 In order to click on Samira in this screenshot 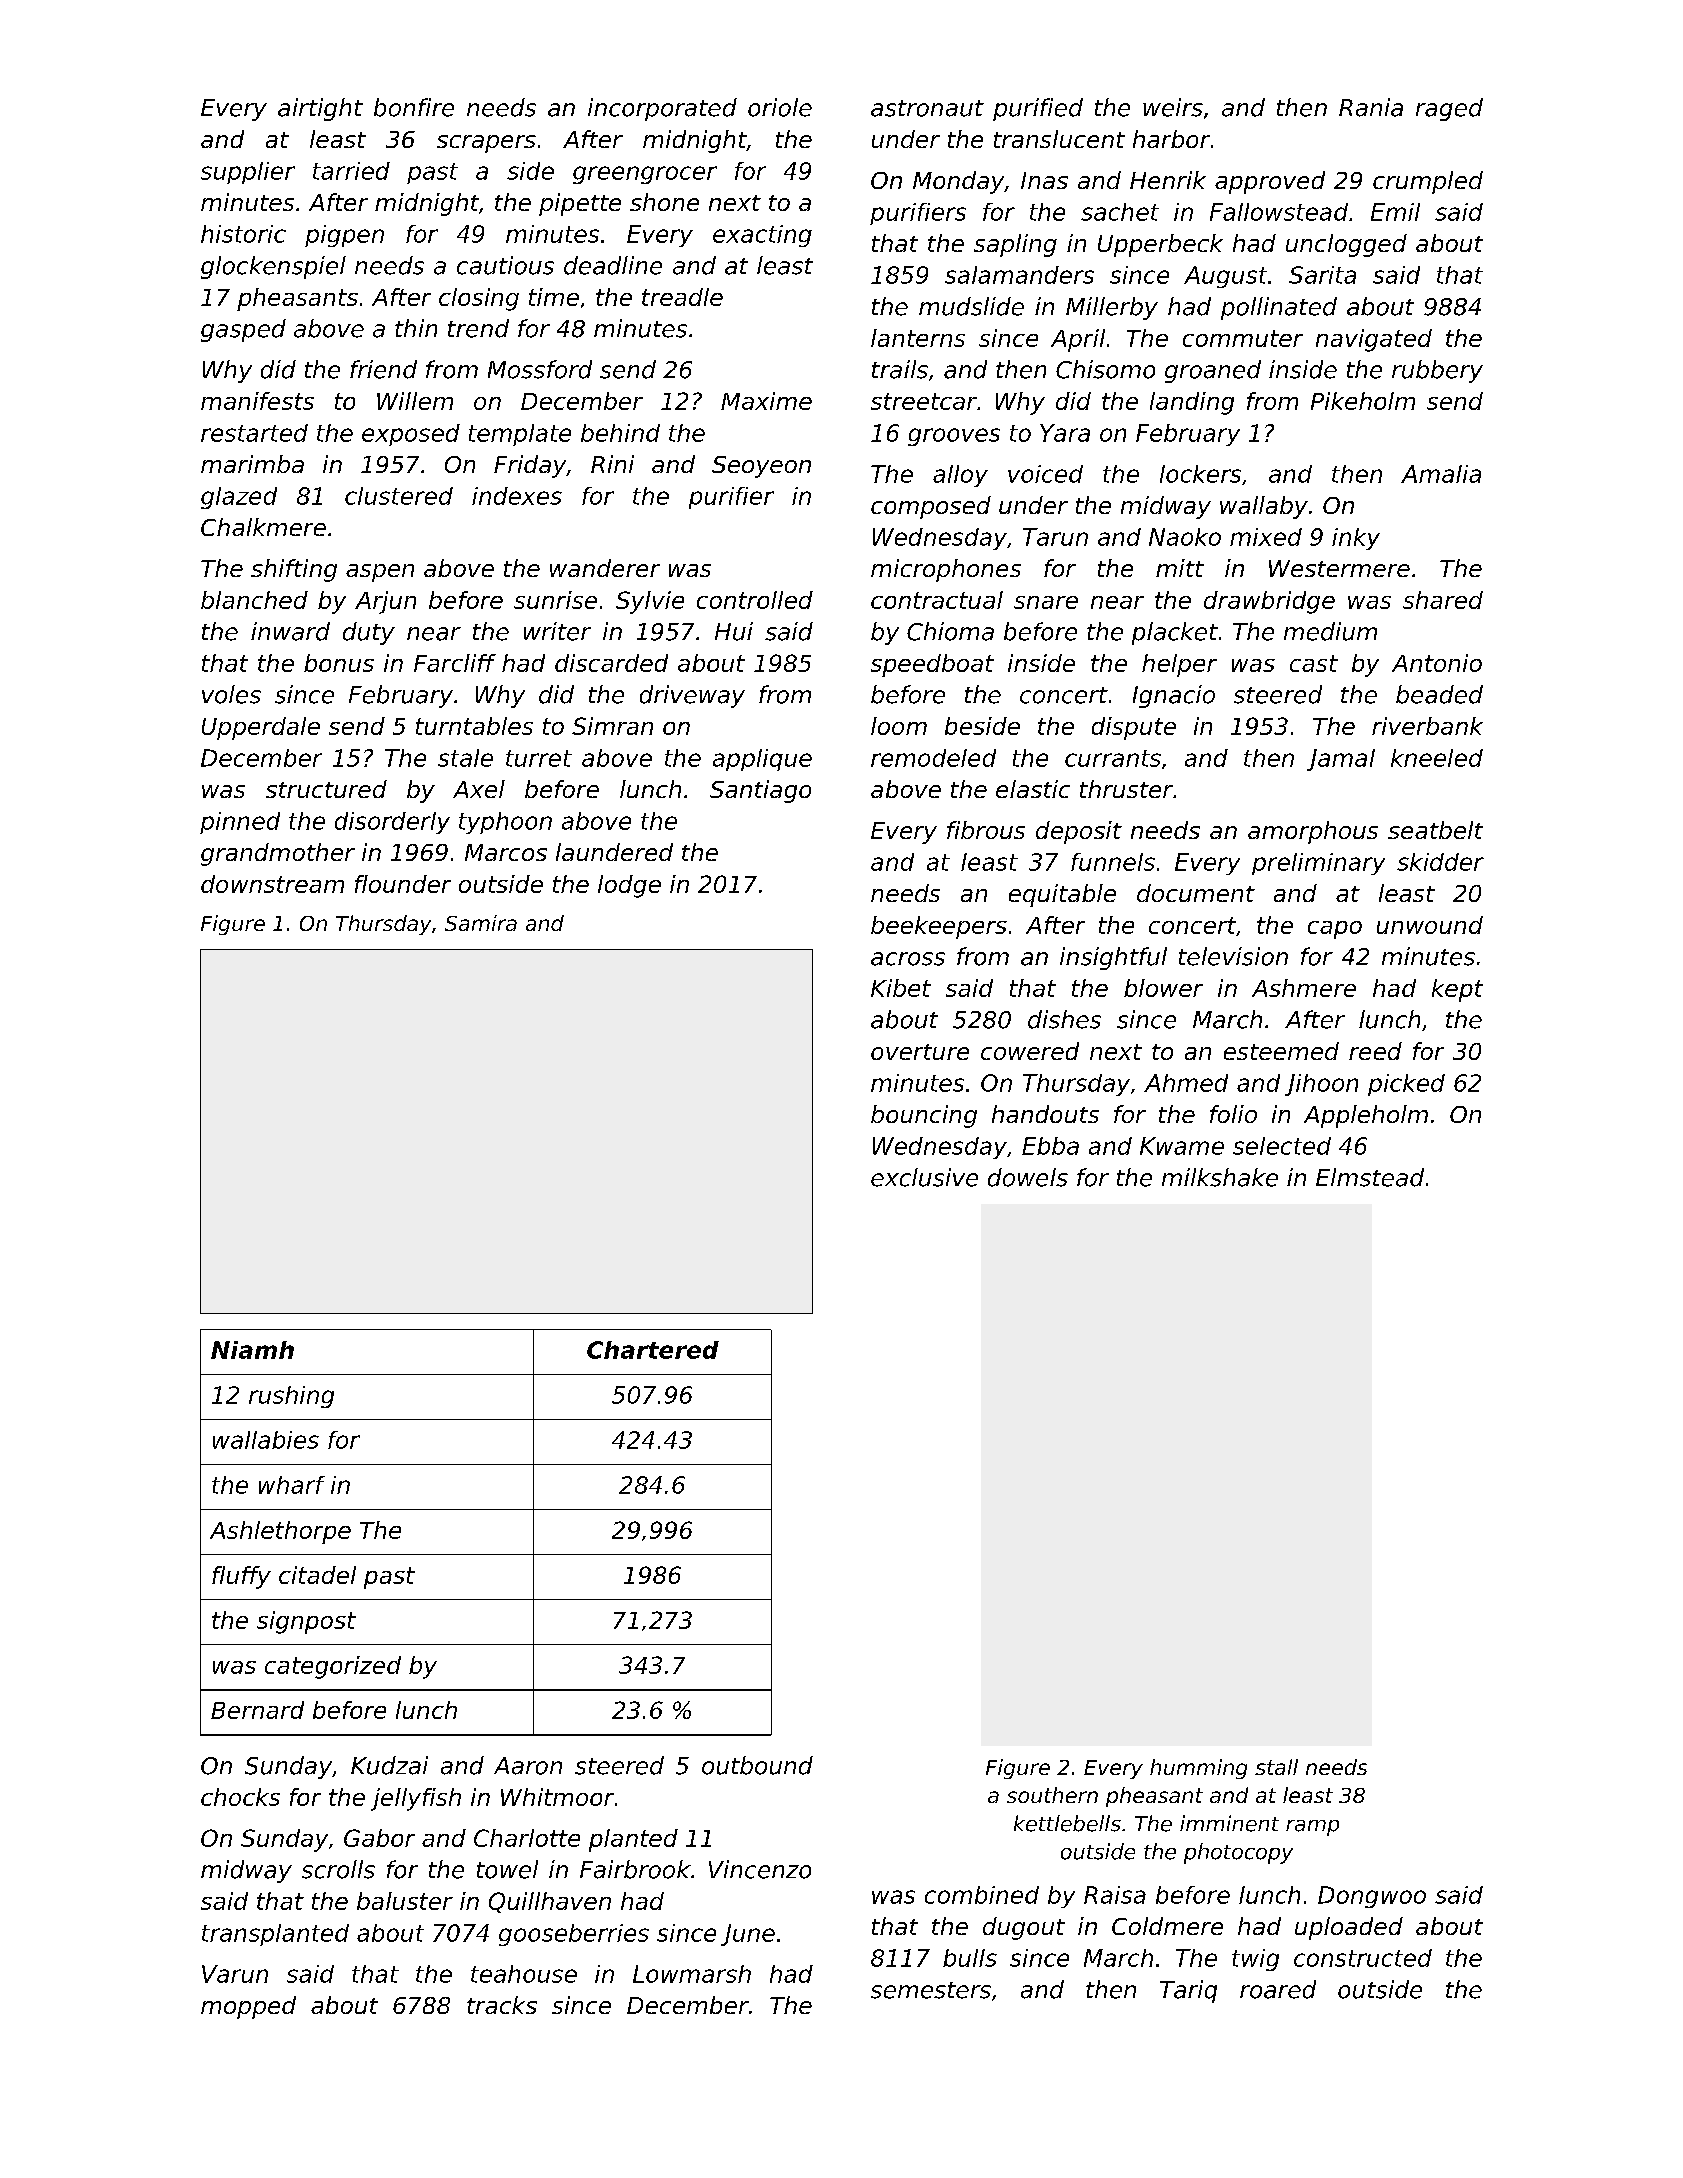, I will do `click(481, 923)`.
